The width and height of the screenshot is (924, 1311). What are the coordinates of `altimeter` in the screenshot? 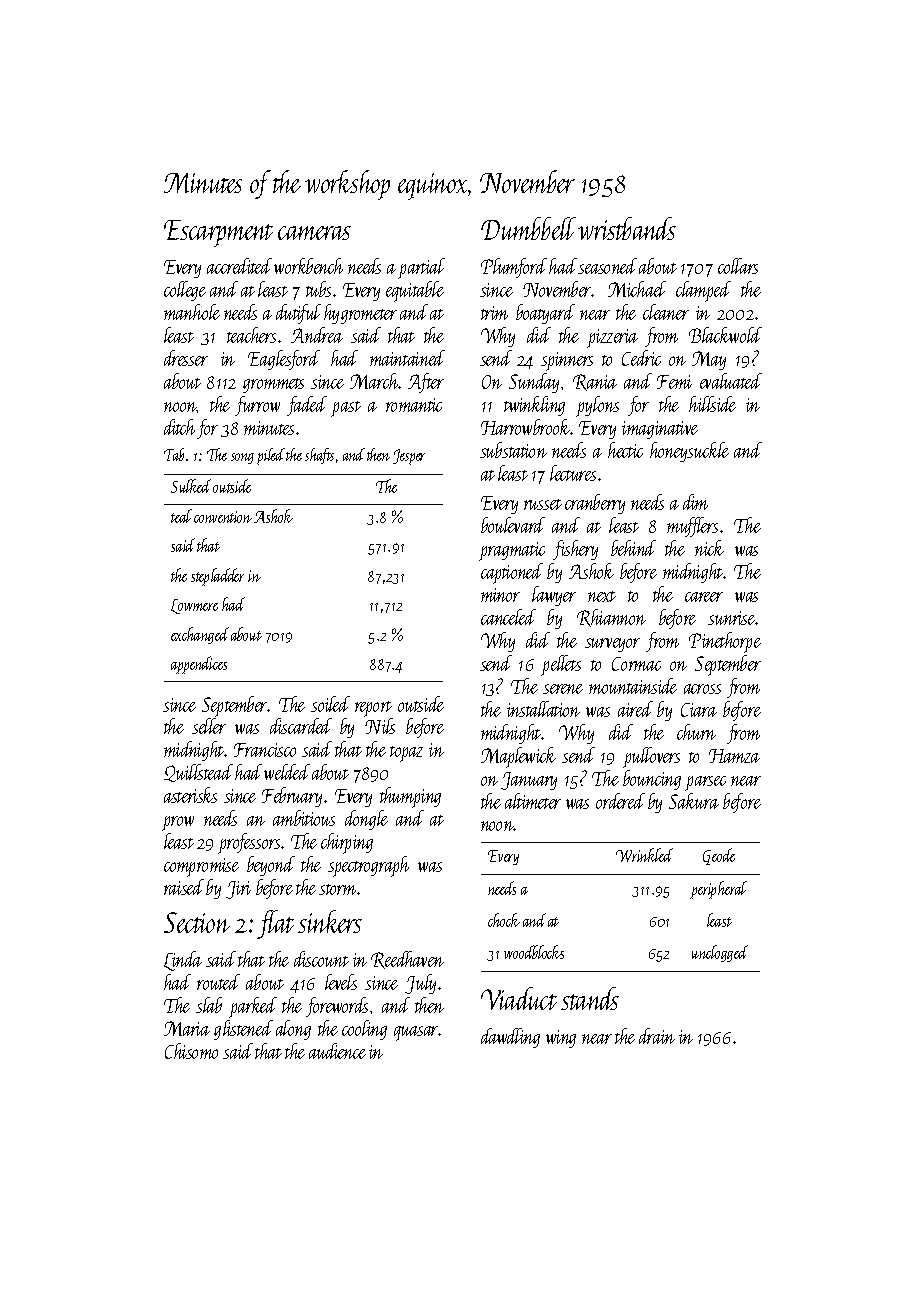 It's located at (533, 801).
